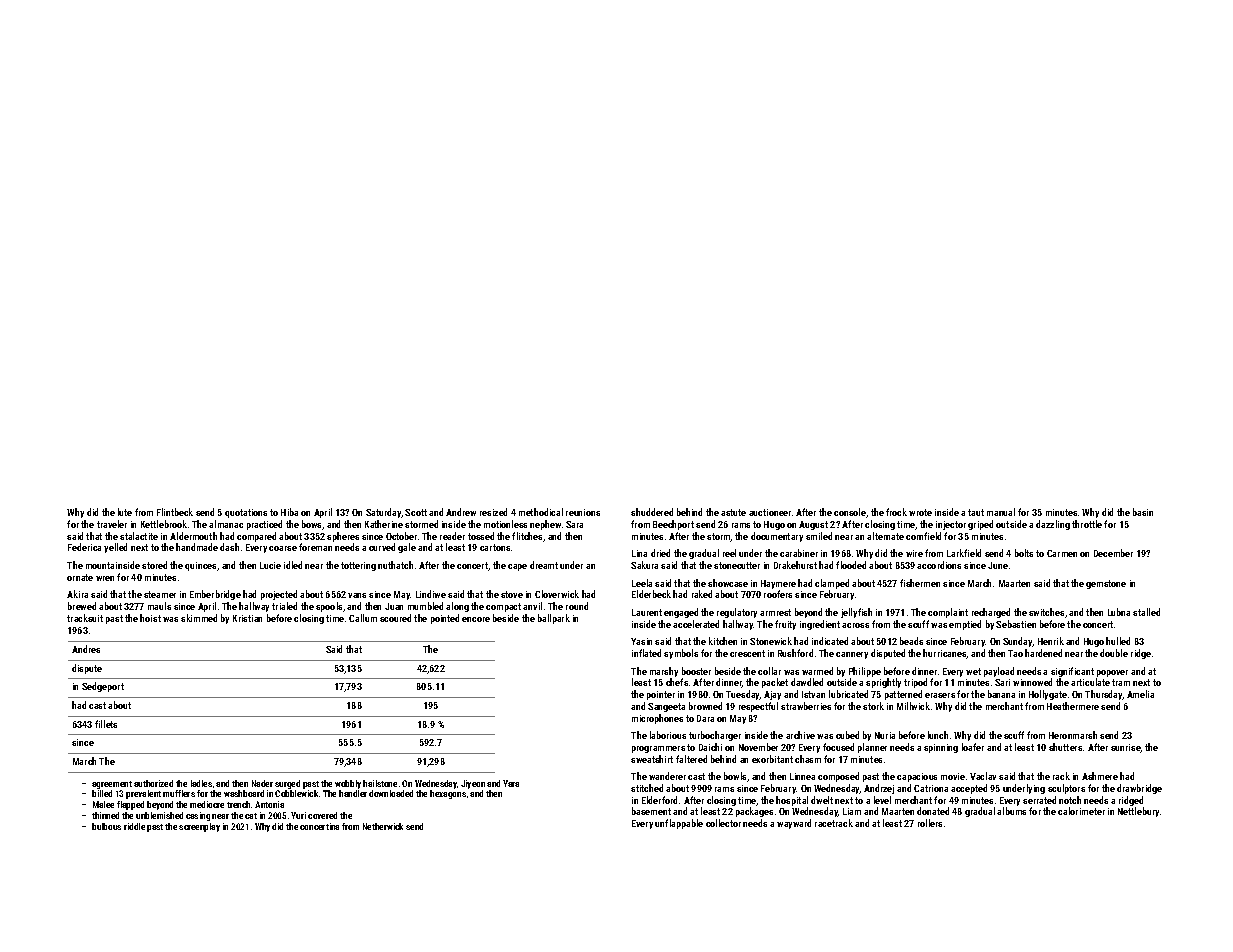 The height and width of the screenshot is (952, 1233). I want to click on Nader, so click(262, 783).
